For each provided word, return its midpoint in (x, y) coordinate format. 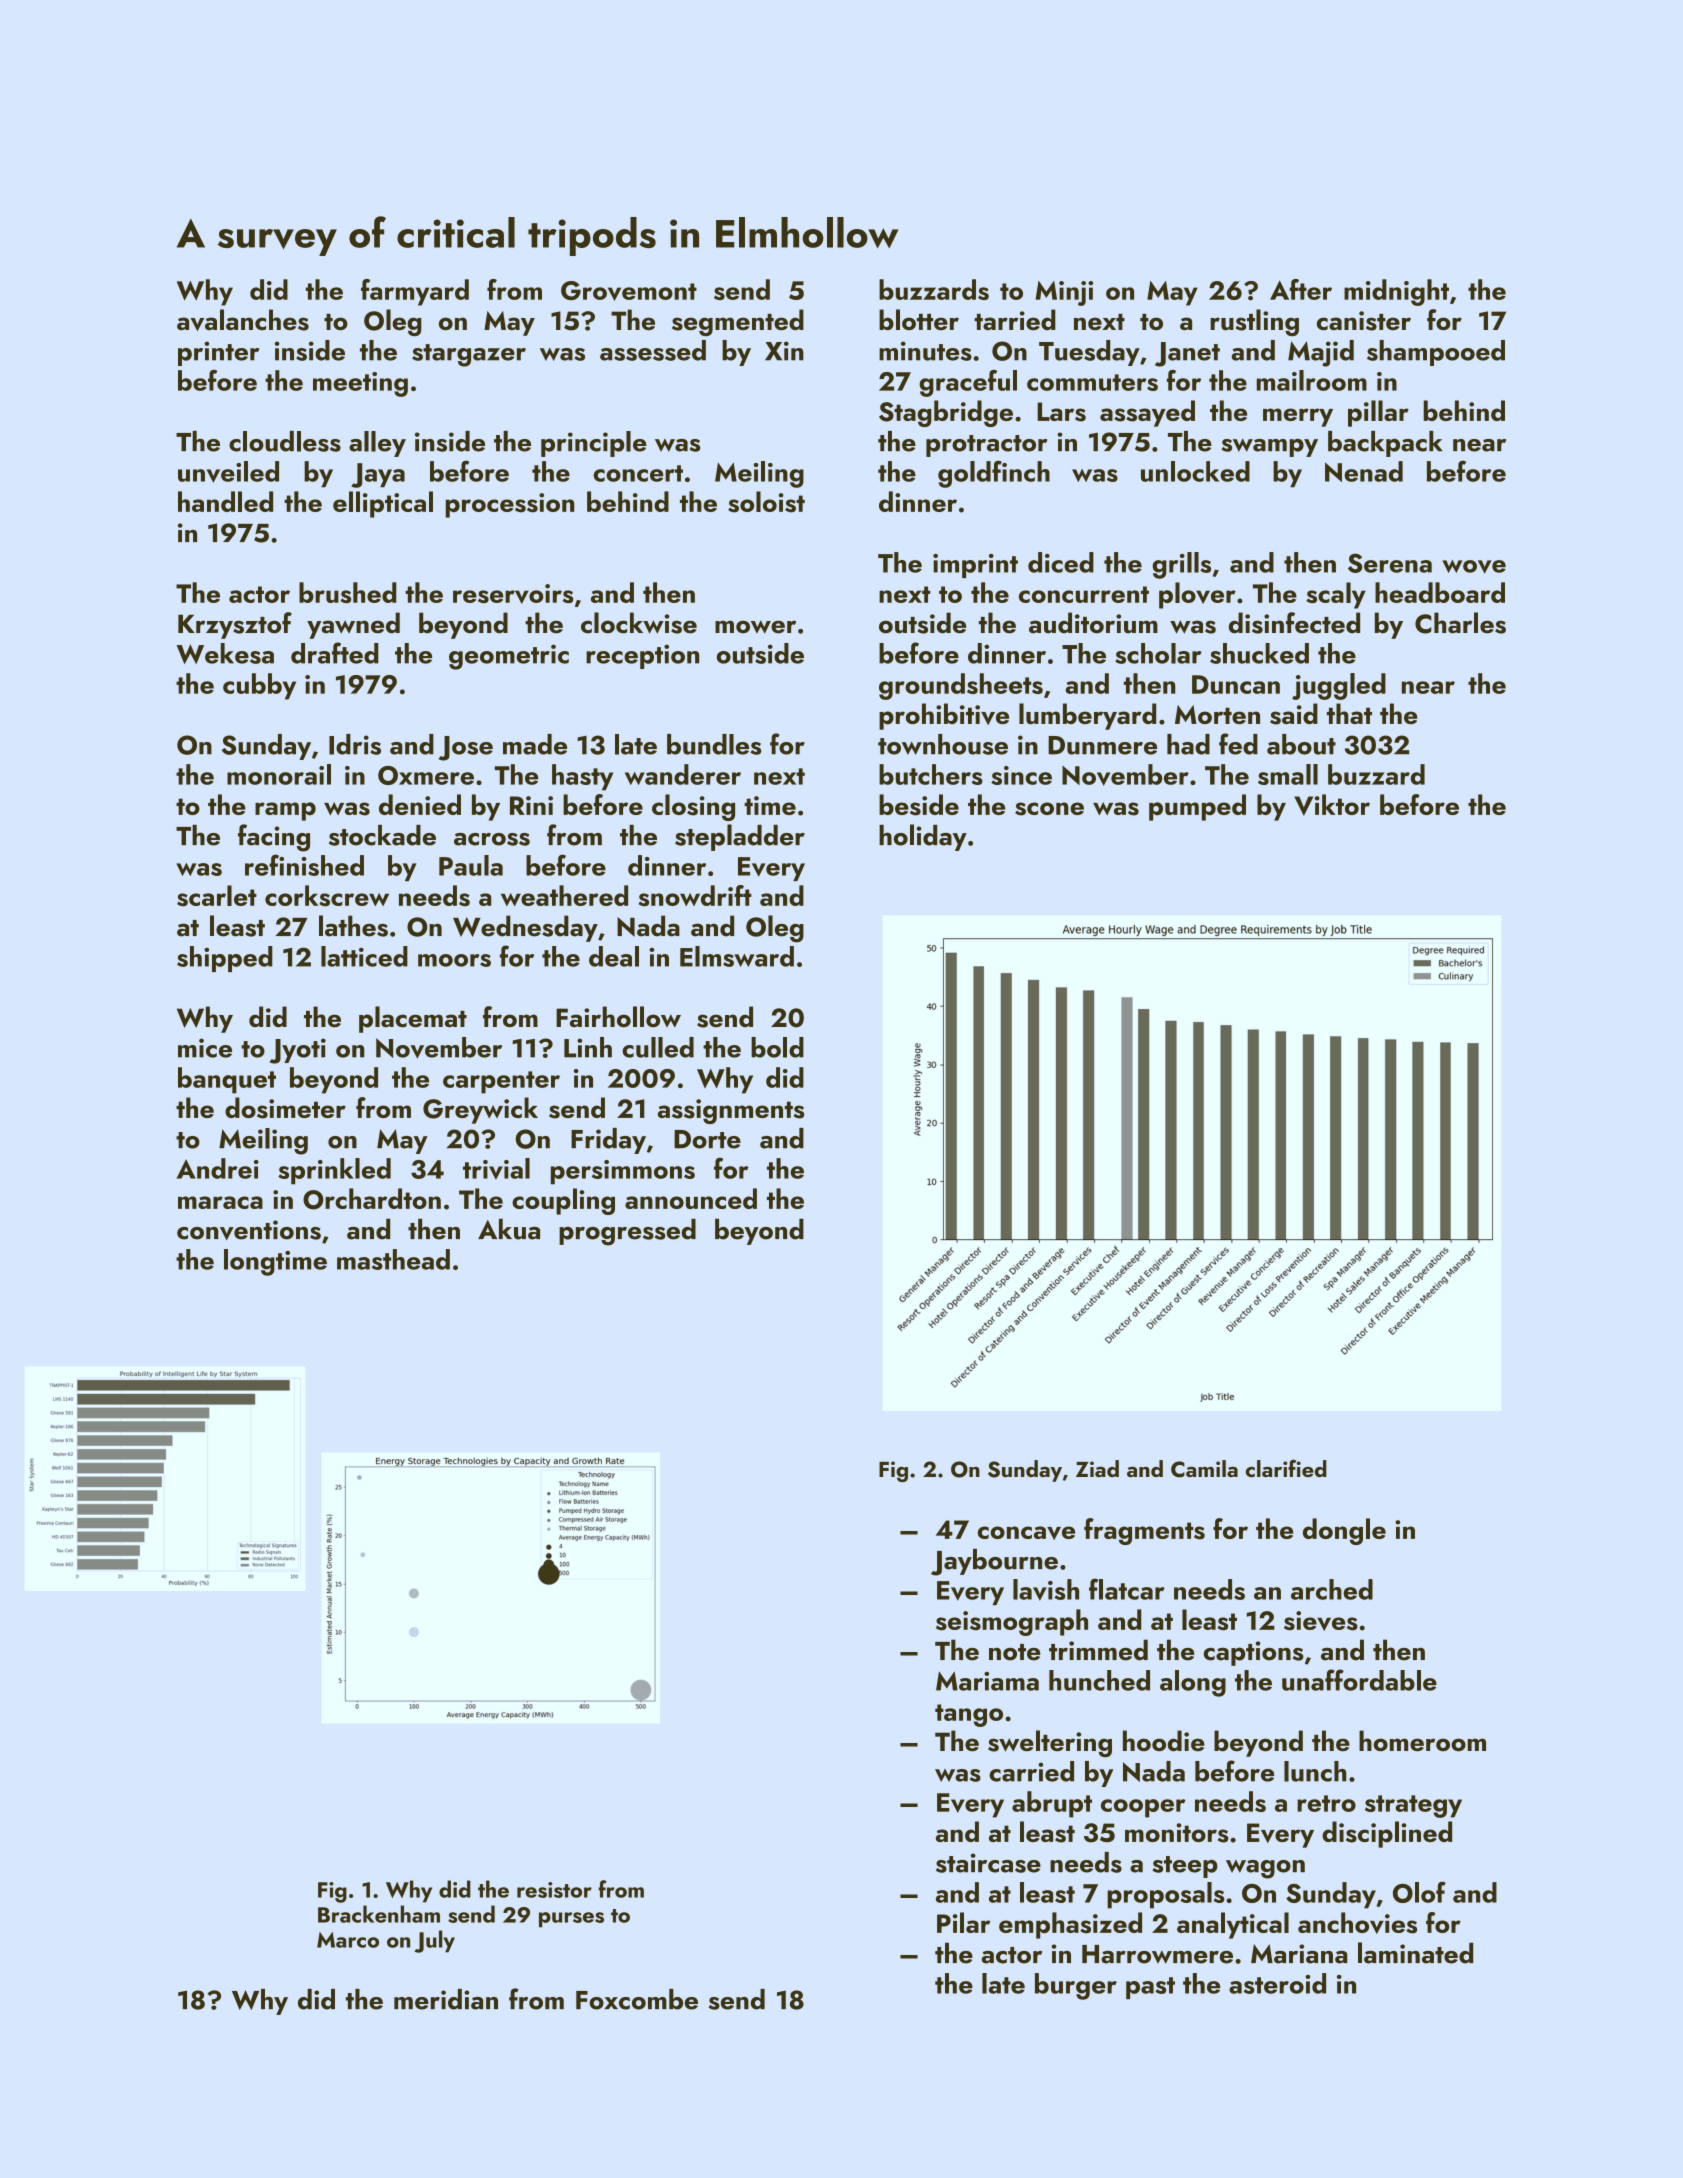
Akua (509, 1229)
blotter (919, 319)
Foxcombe (637, 1999)
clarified (1286, 1468)
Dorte (707, 1139)
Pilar (963, 1922)
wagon (1265, 1869)
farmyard (415, 292)
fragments (1144, 1531)
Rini (531, 805)
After (1301, 289)
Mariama (987, 1681)
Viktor (1332, 805)
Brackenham (379, 1914)
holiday (923, 837)
